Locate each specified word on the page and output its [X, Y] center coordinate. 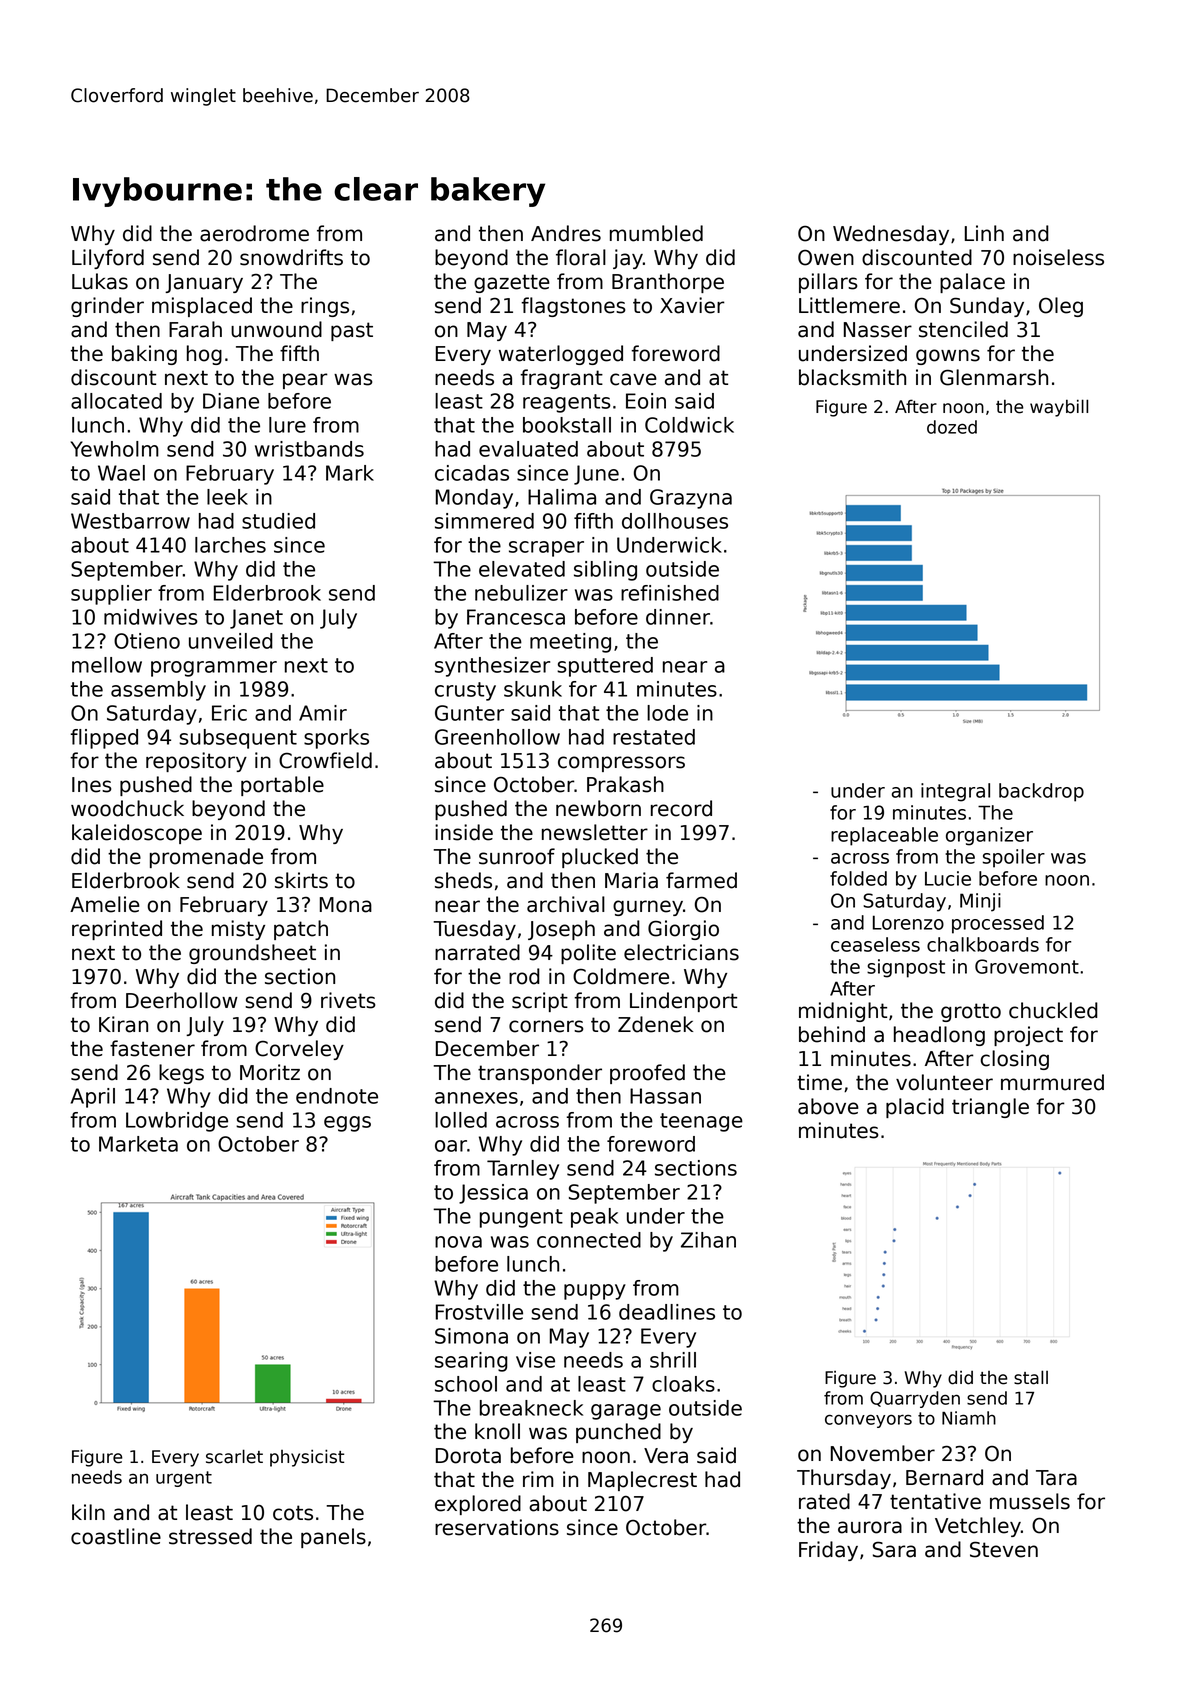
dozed [952, 427]
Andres [566, 233]
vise [535, 1360]
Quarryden [915, 1399]
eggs [347, 1124]
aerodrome [254, 233]
